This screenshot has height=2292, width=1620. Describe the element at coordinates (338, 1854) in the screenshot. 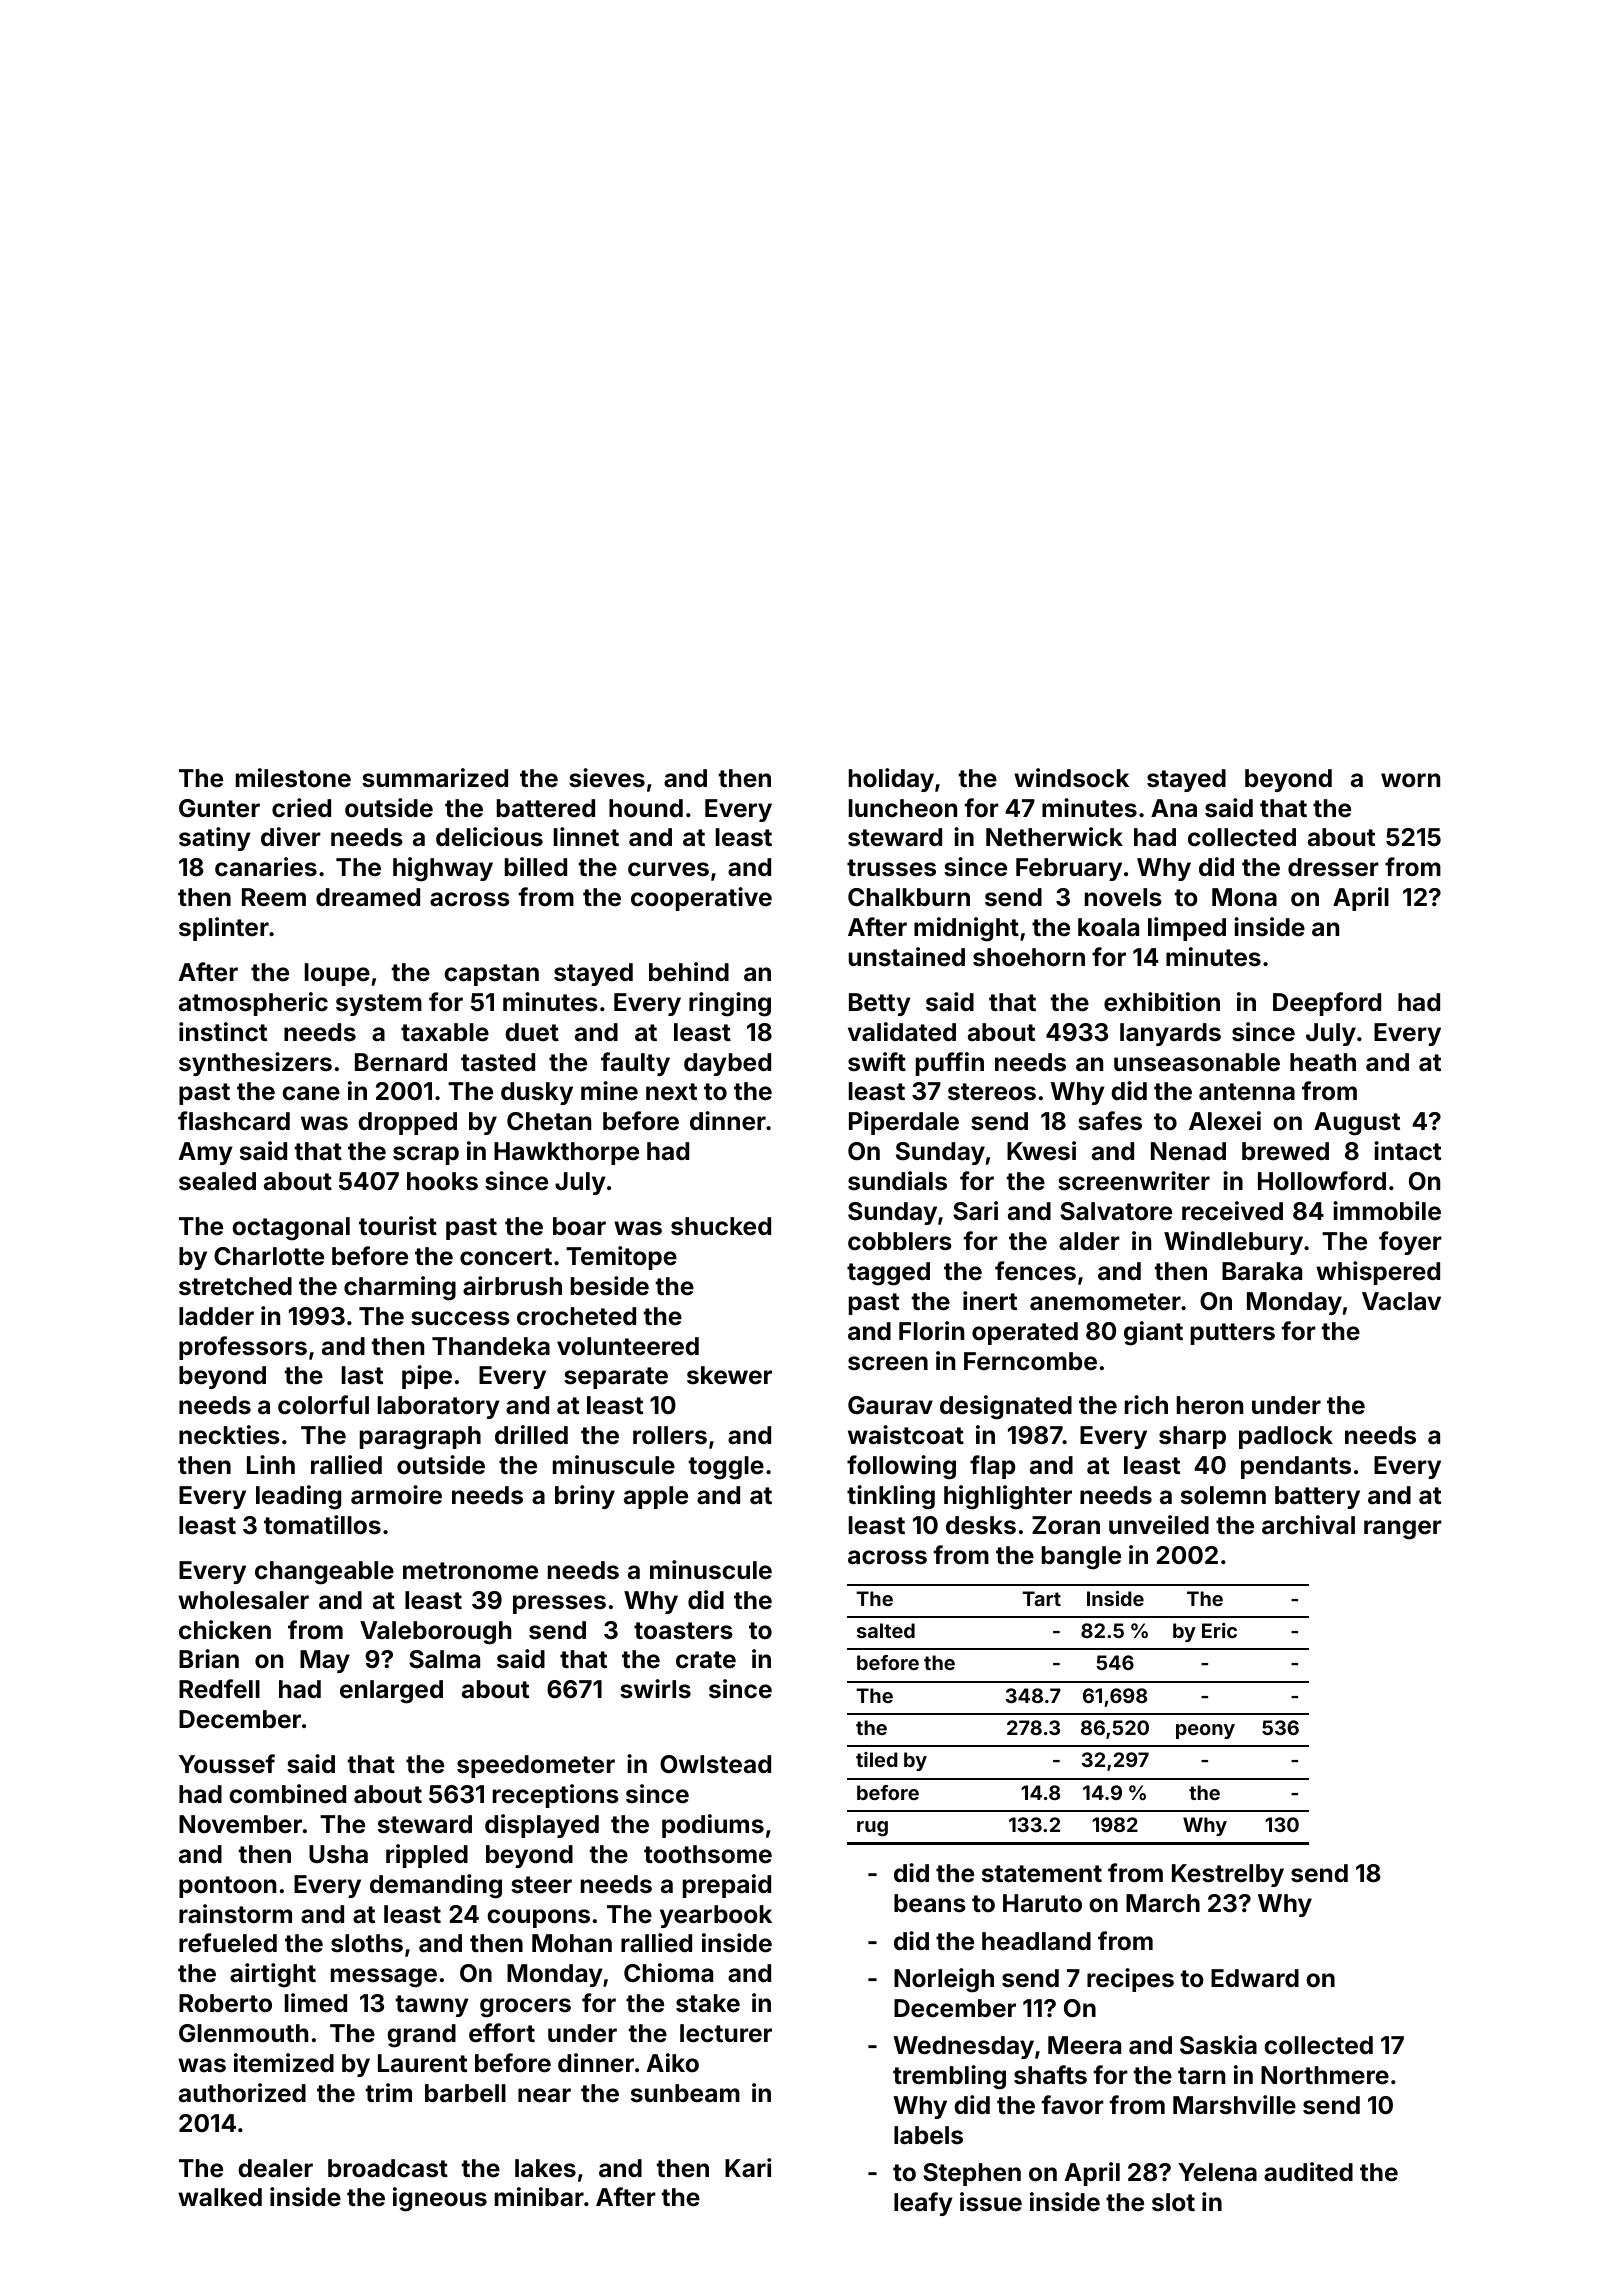

I see `Usha` at that location.
